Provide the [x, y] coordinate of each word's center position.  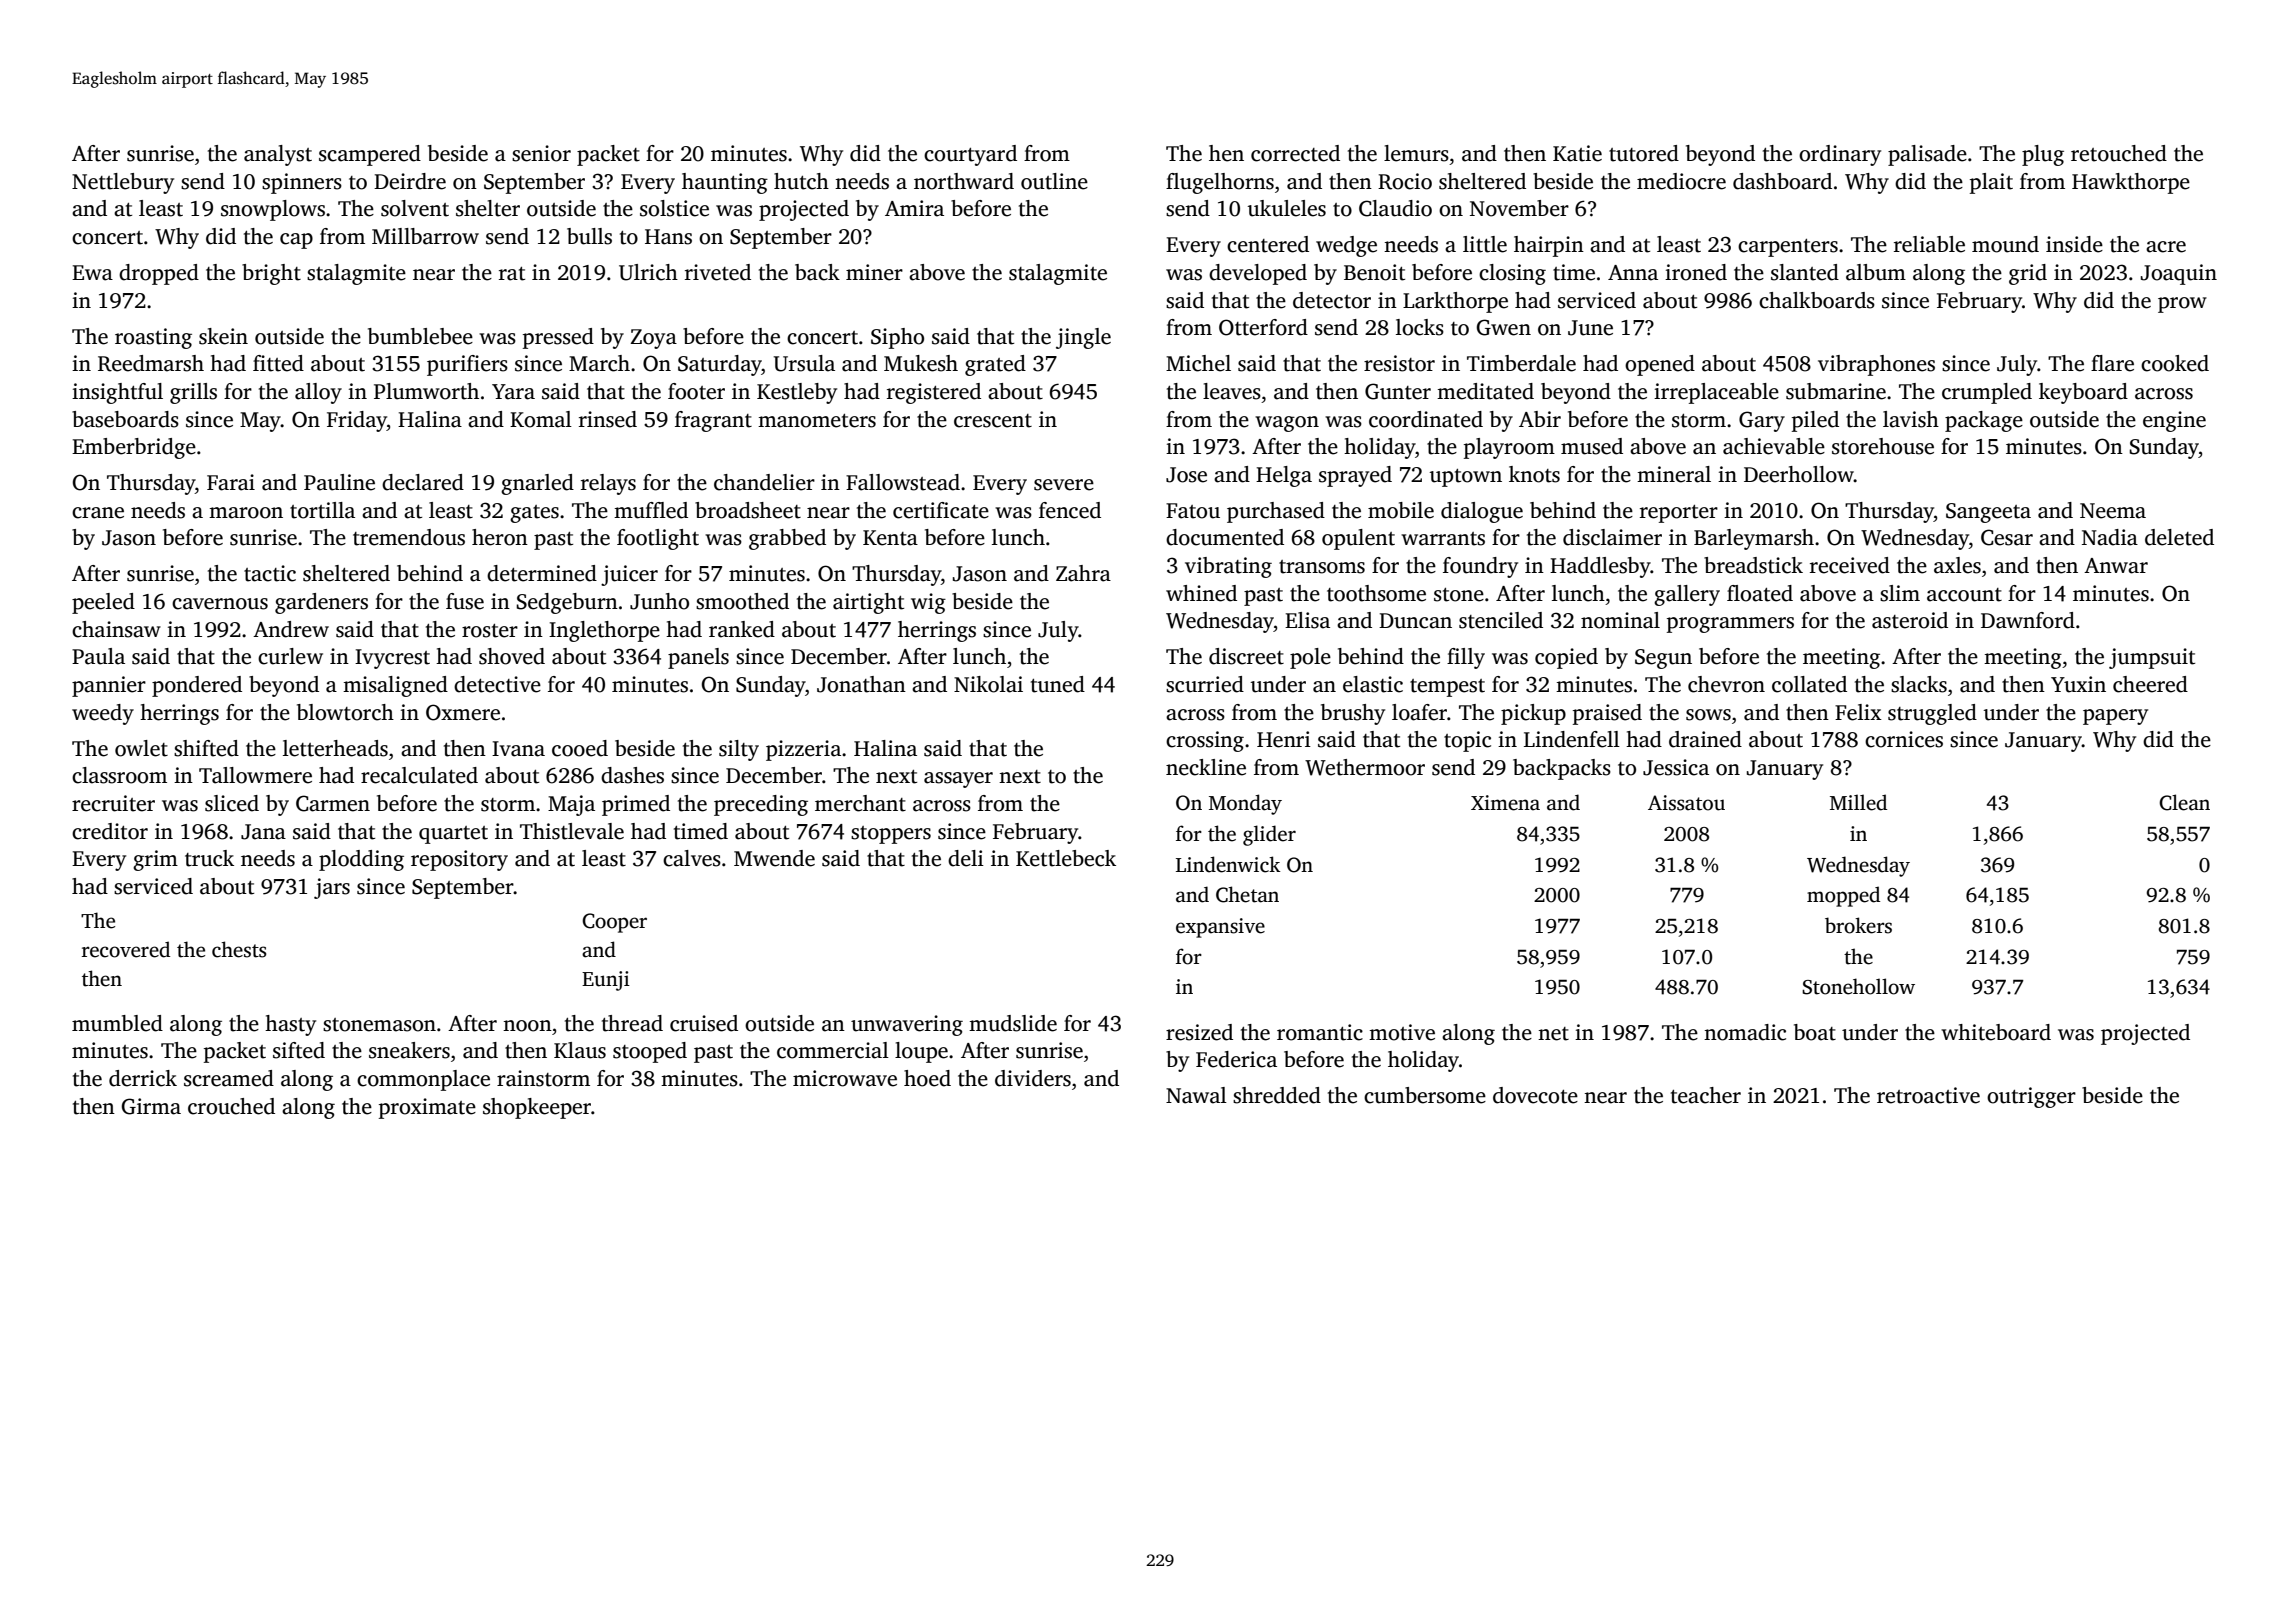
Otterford [1263, 327]
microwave [845, 1078]
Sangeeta [1988, 513]
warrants [1443, 539]
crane [98, 513]
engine [2174, 421]
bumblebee [420, 336]
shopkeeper [537, 1108]
